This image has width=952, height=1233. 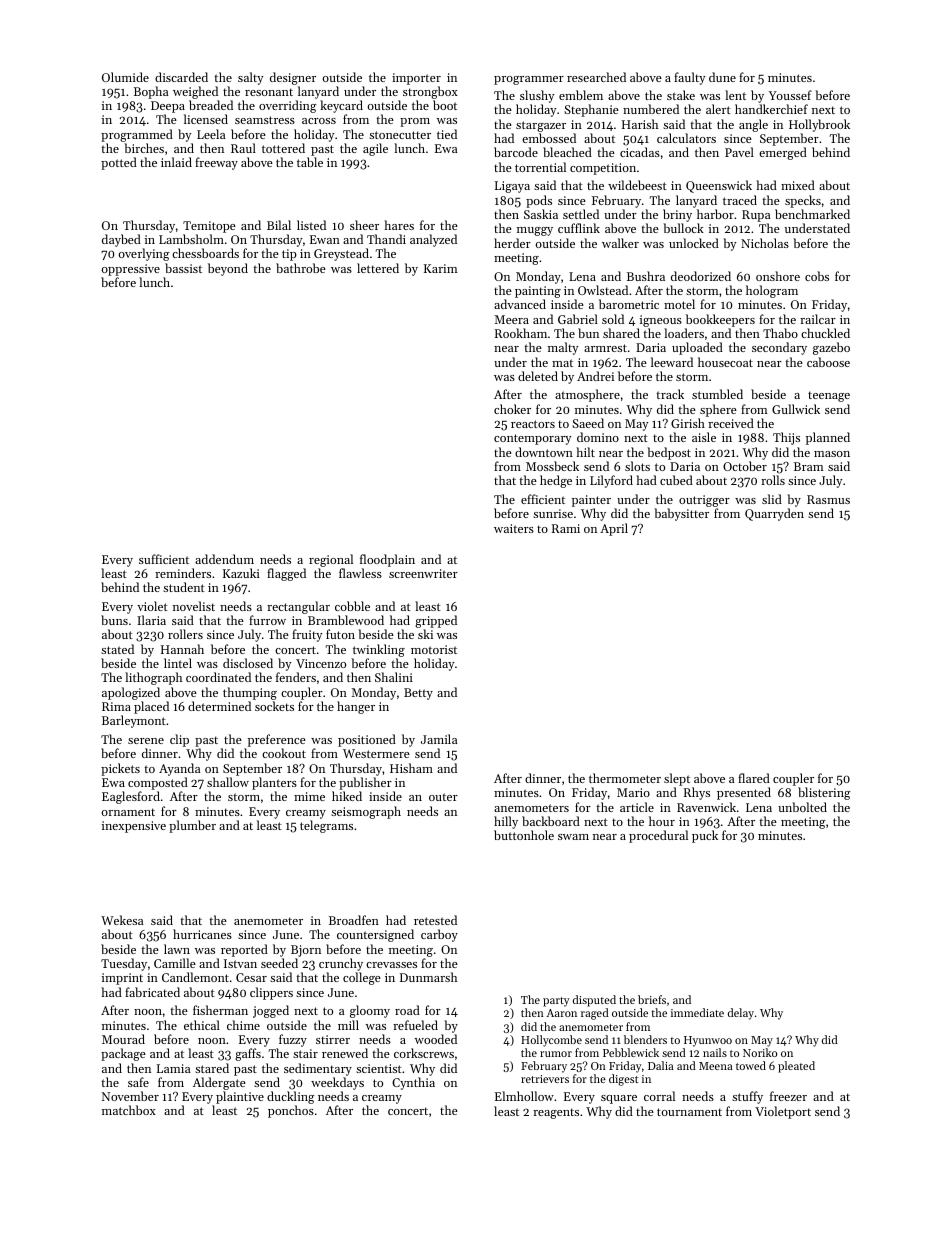 I want to click on agile, so click(x=375, y=149).
